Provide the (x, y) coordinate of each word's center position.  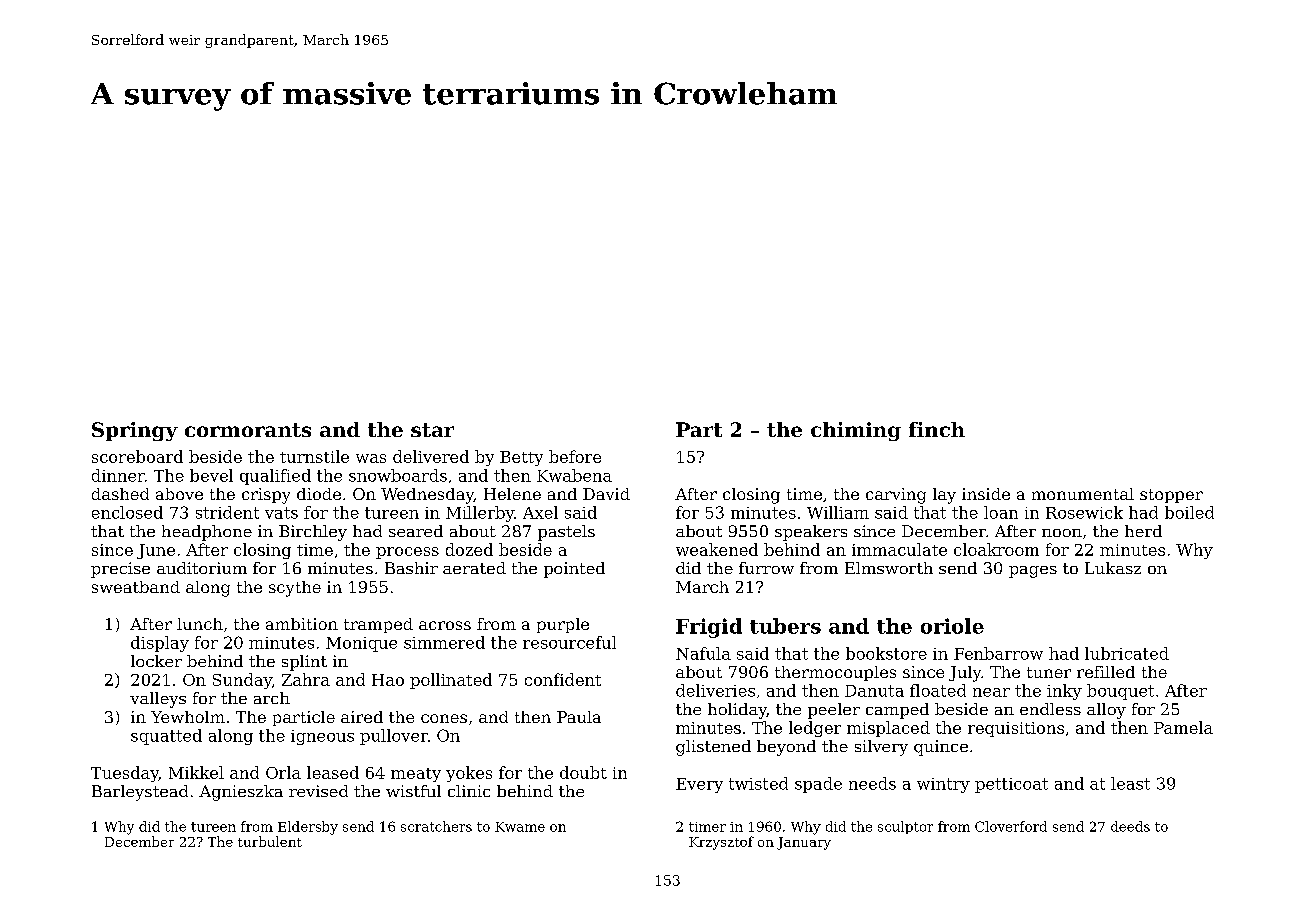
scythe (295, 589)
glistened (713, 748)
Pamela (1183, 727)
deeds (1130, 826)
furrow (766, 568)
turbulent (270, 841)
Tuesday (125, 774)
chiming (856, 431)
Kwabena (574, 475)
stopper (1171, 496)
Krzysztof (721, 843)
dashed (120, 494)
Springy (135, 431)
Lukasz (1113, 568)
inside (986, 494)
